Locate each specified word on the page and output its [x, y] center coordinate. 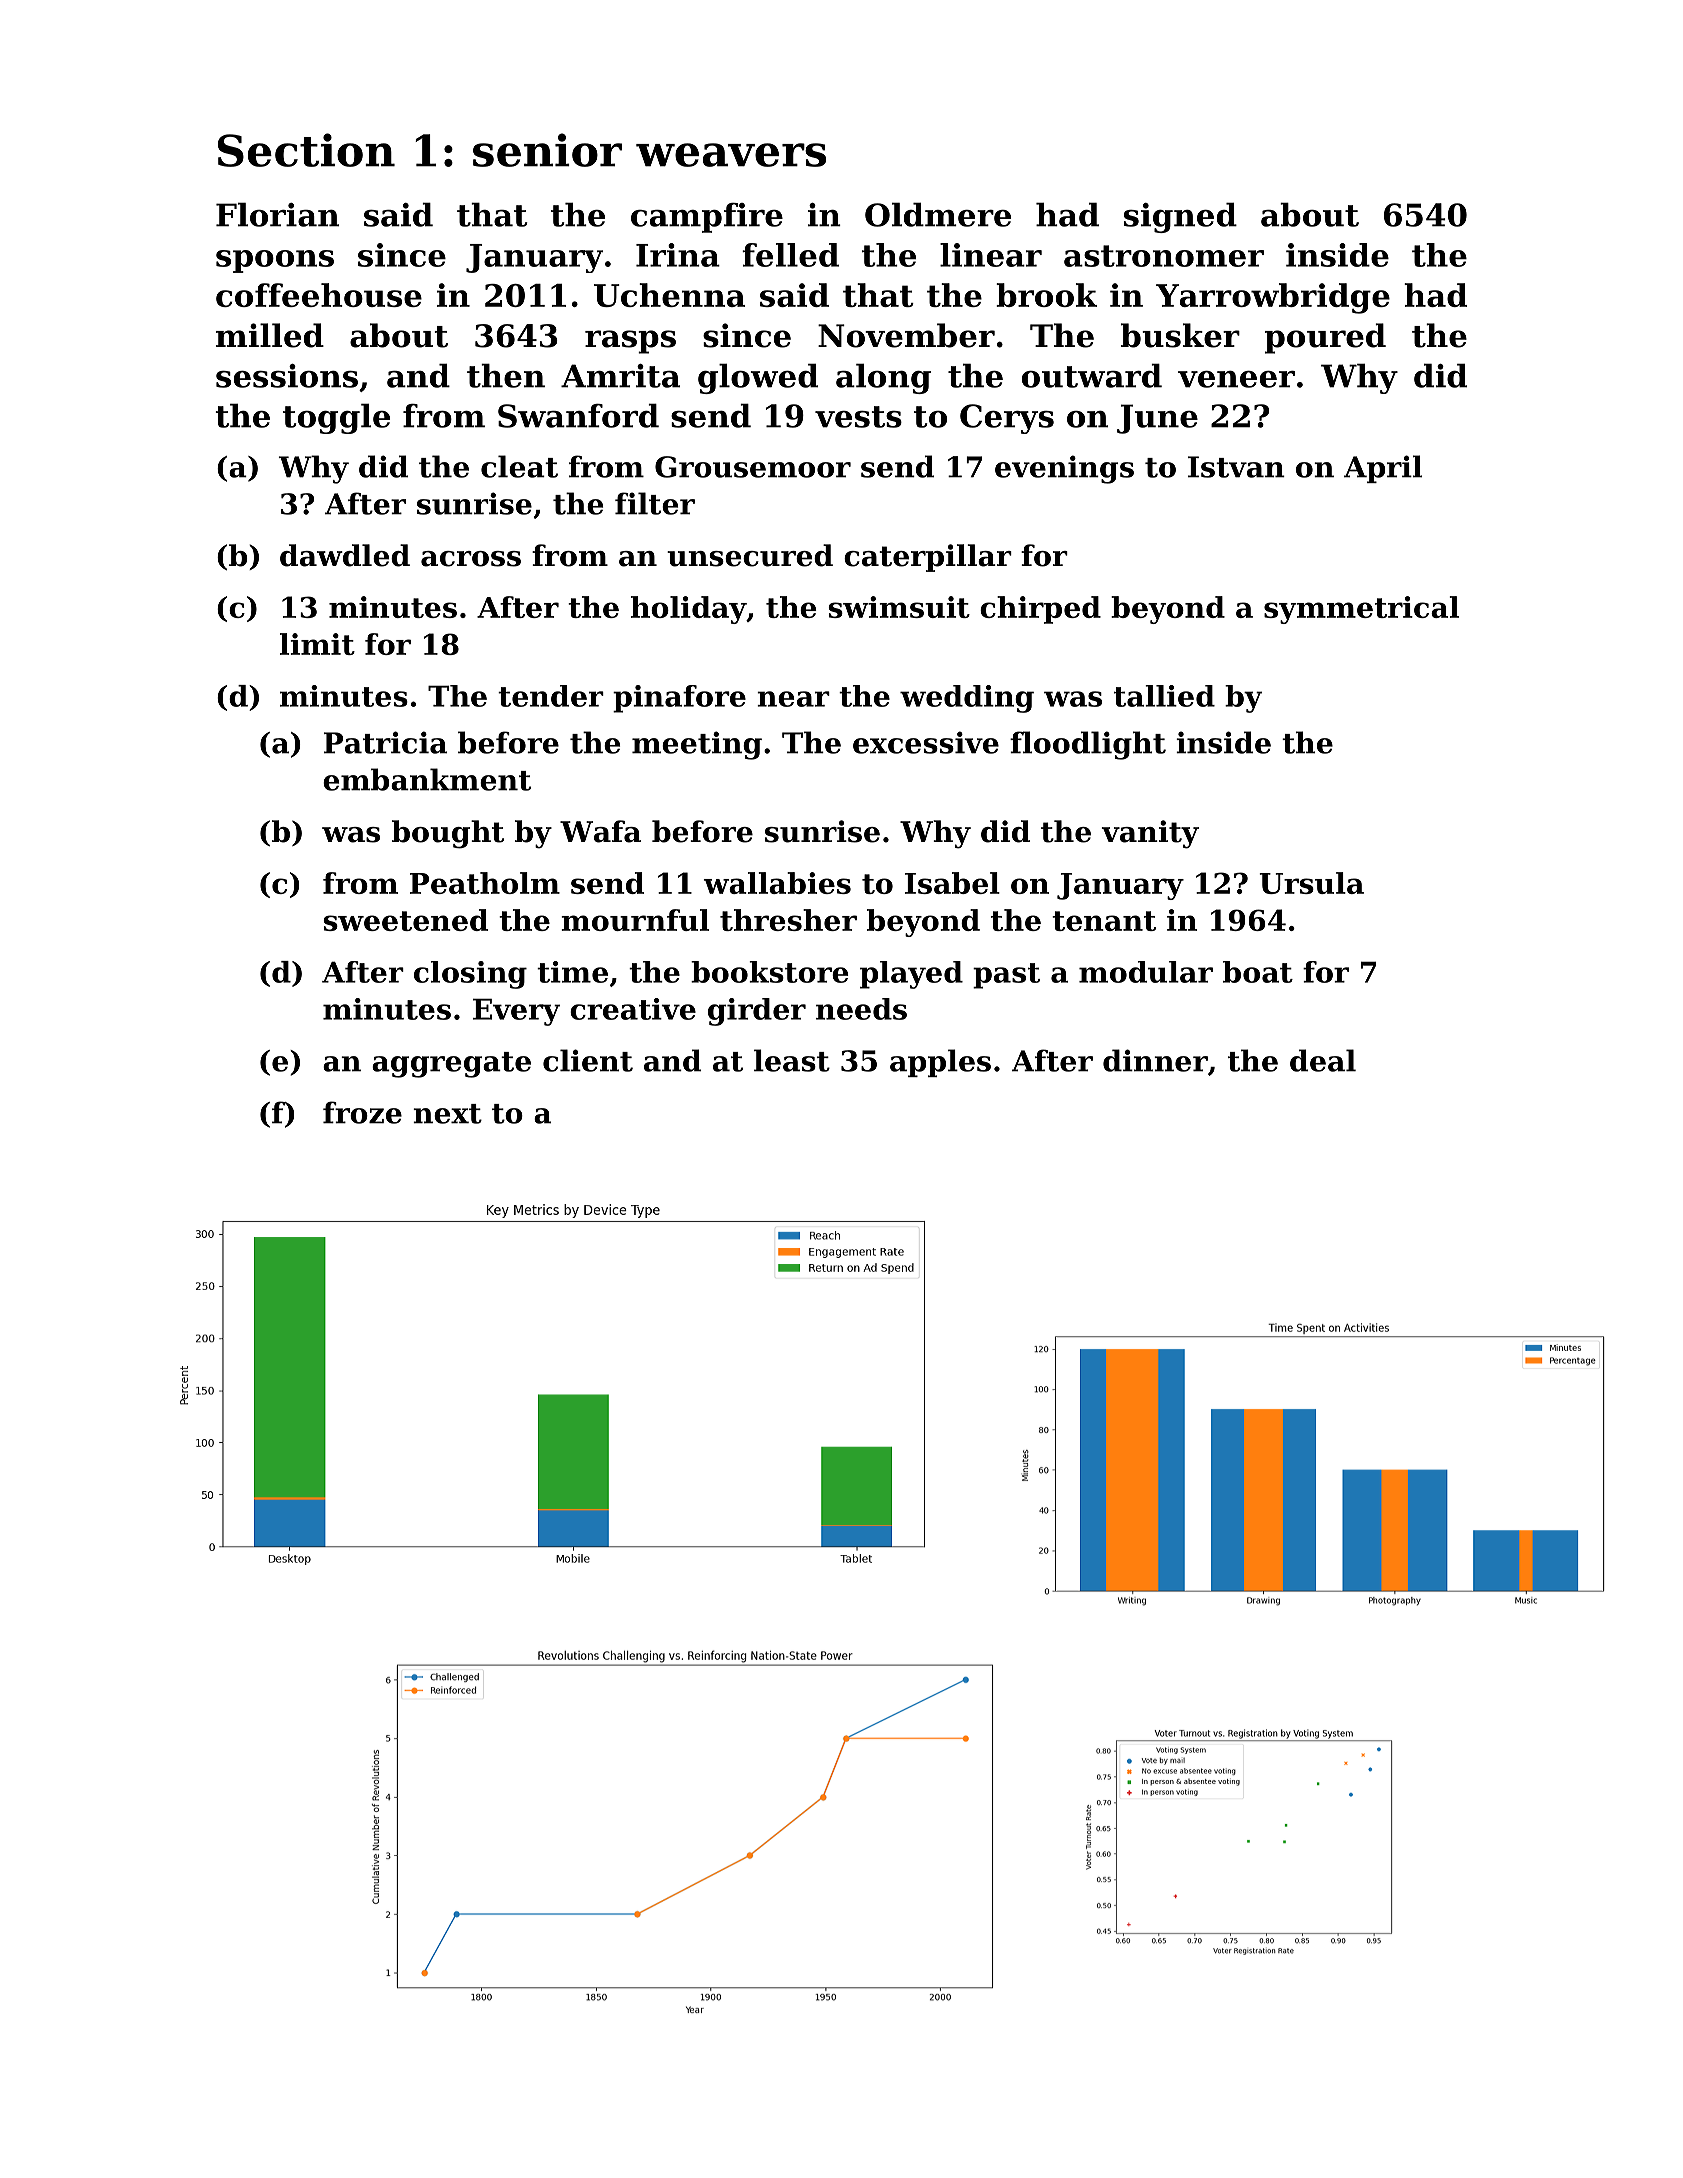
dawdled [345, 555]
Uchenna [669, 295]
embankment [427, 779]
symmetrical [1361, 610]
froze [362, 1112]
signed [1180, 217]
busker [1180, 335]
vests [858, 417]
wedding [967, 699]
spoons [275, 261]
